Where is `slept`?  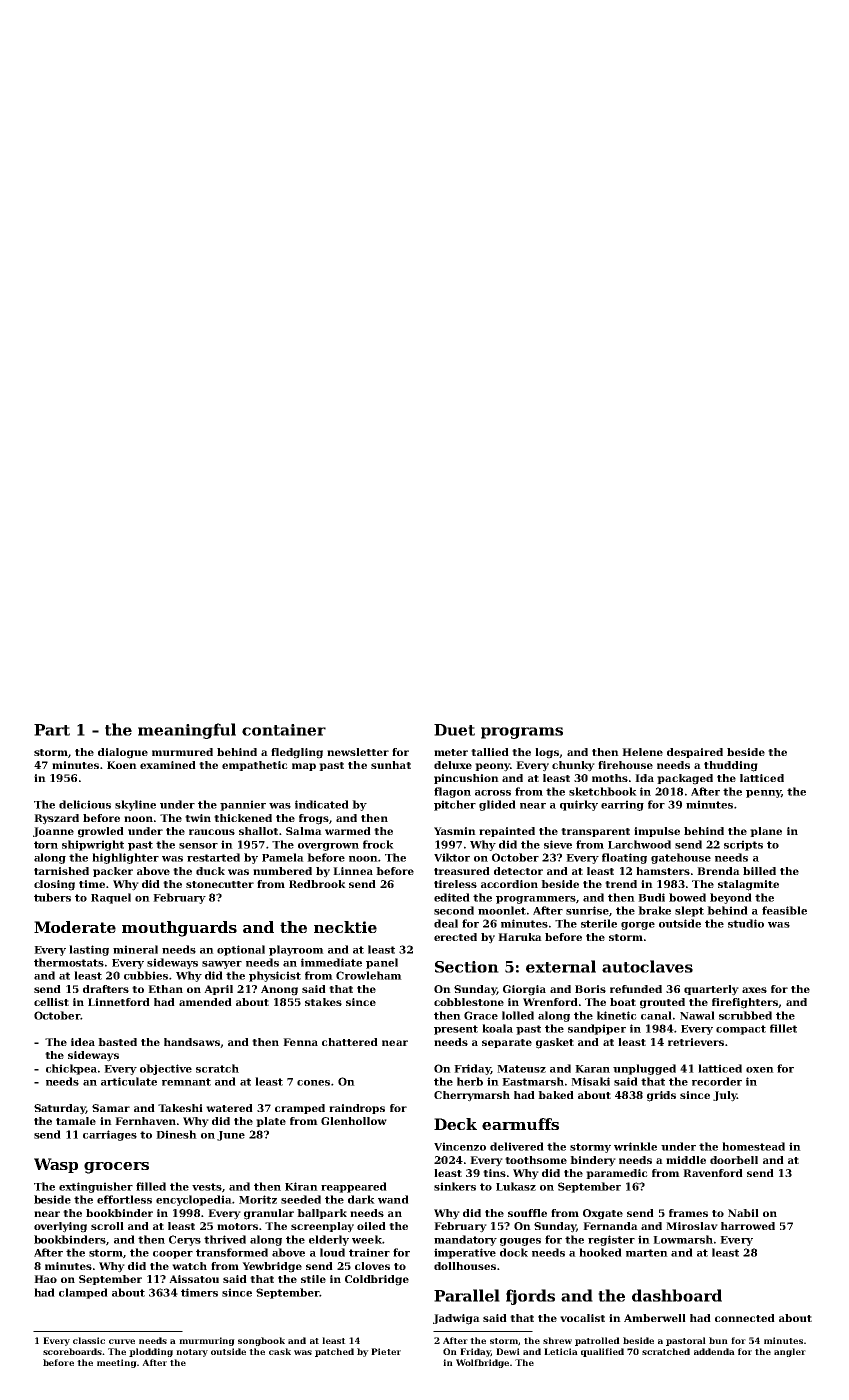 slept is located at coordinates (689, 911).
